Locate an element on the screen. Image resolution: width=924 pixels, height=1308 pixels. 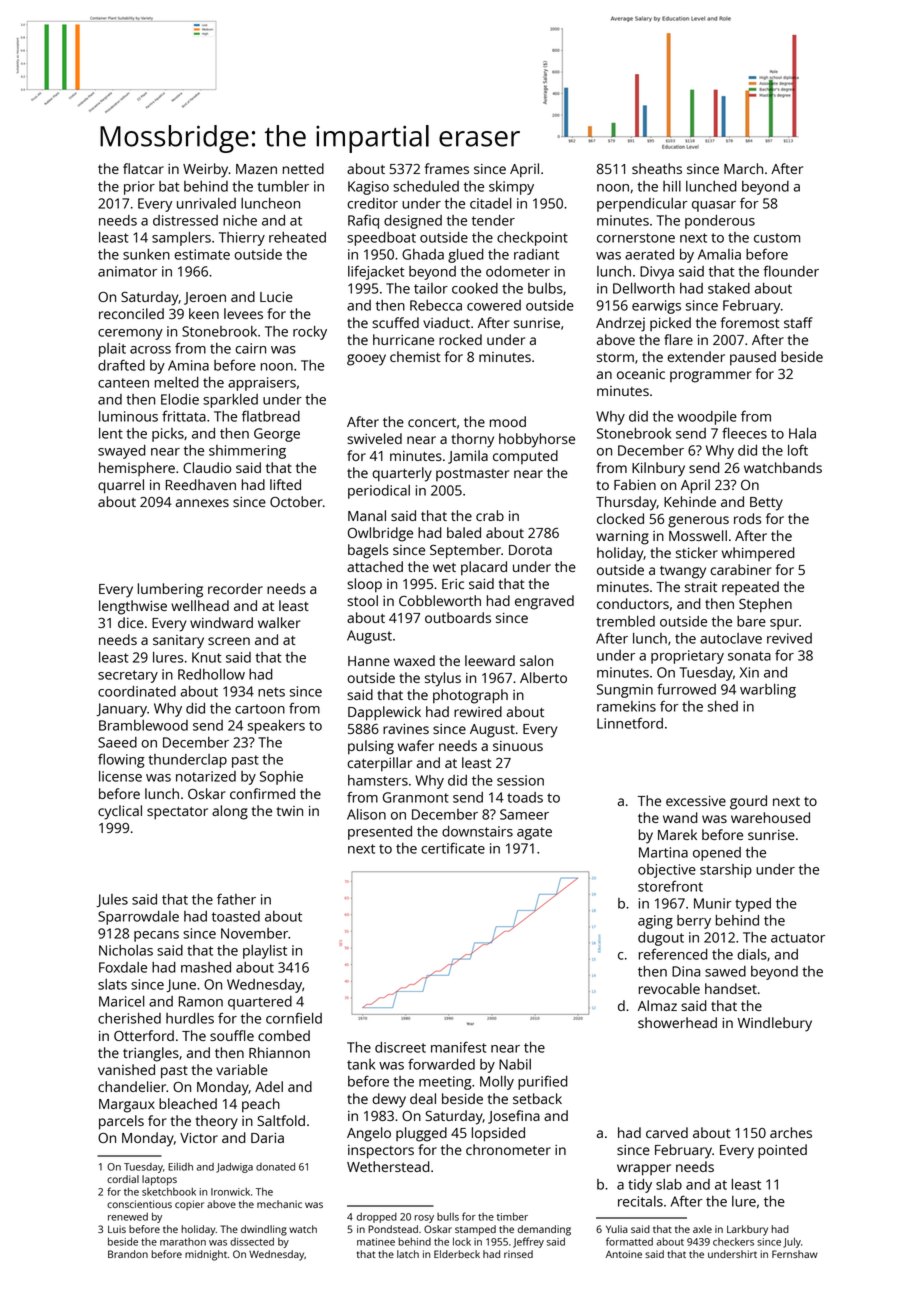
lifted is located at coordinates (285, 484).
